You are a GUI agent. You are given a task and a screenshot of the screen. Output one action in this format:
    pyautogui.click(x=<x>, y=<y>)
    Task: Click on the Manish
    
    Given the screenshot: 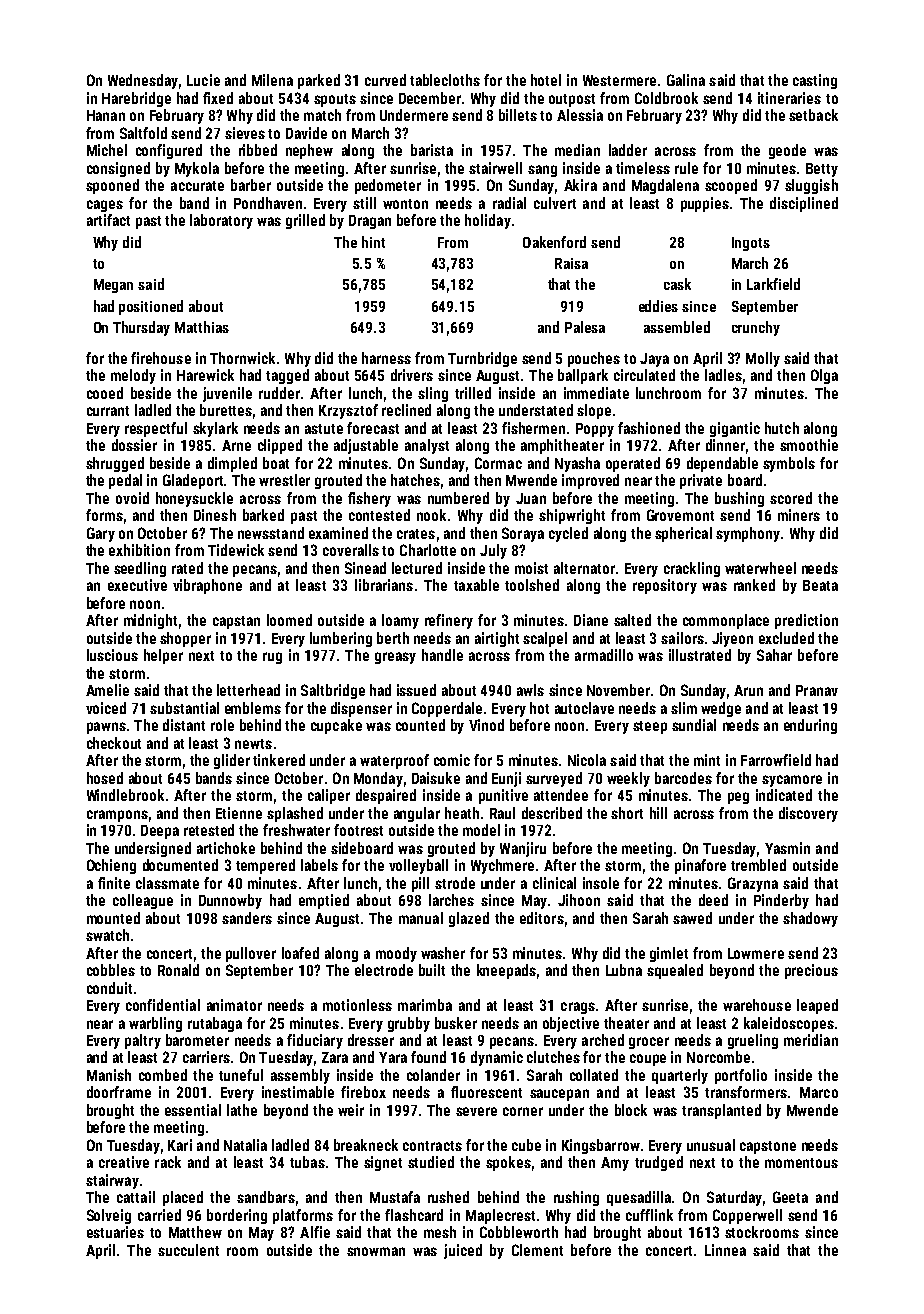 What is the action you would take?
    pyautogui.click(x=109, y=1075)
